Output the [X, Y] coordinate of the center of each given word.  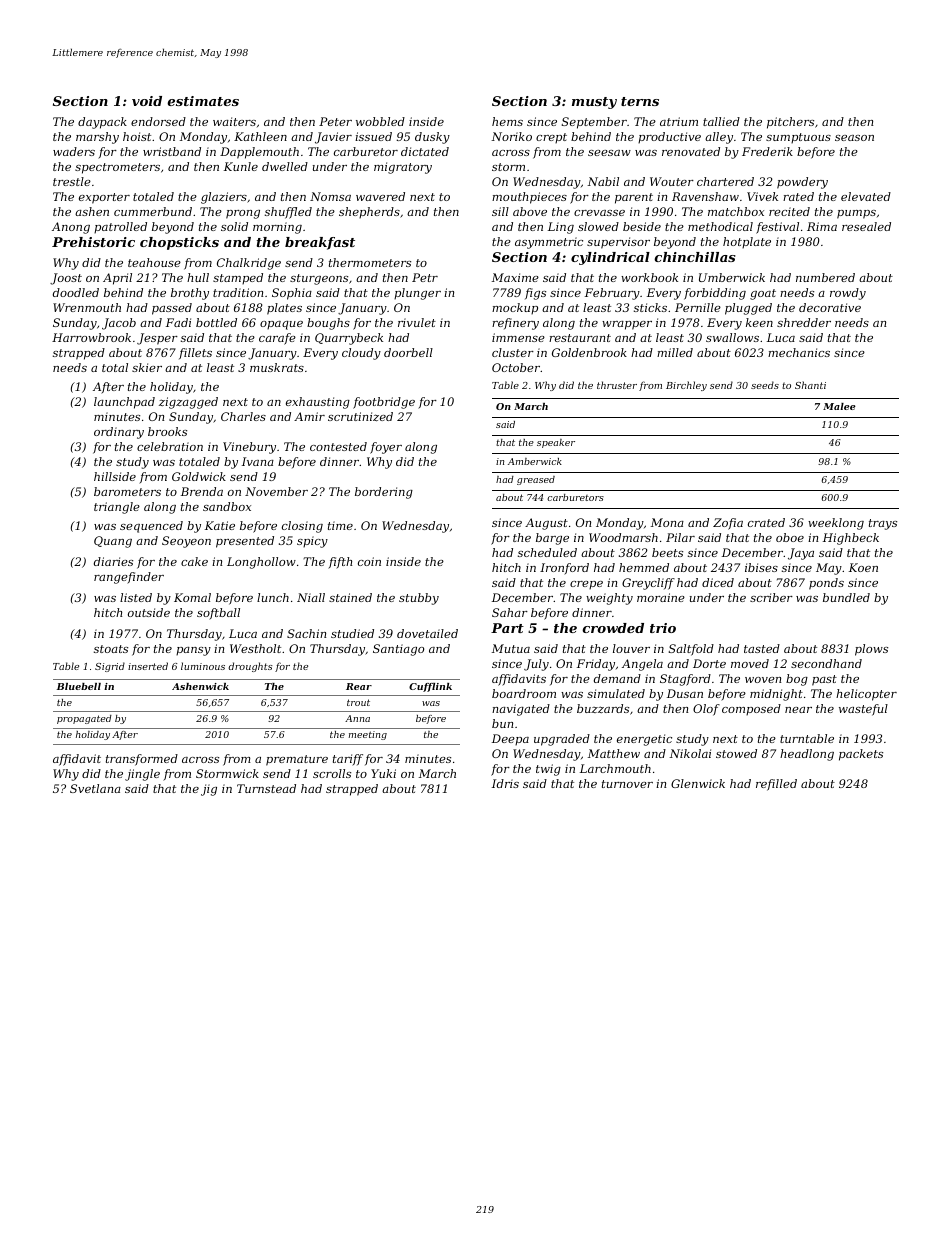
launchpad [124, 403]
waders [74, 151]
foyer [386, 448]
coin [369, 561]
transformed [142, 760]
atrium [679, 121]
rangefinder [129, 578]
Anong [71, 228]
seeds [765, 385]
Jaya [801, 554]
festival [777, 228]
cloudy [361, 354]
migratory [403, 168]
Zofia [728, 524]
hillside [115, 476]
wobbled [380, 121]
